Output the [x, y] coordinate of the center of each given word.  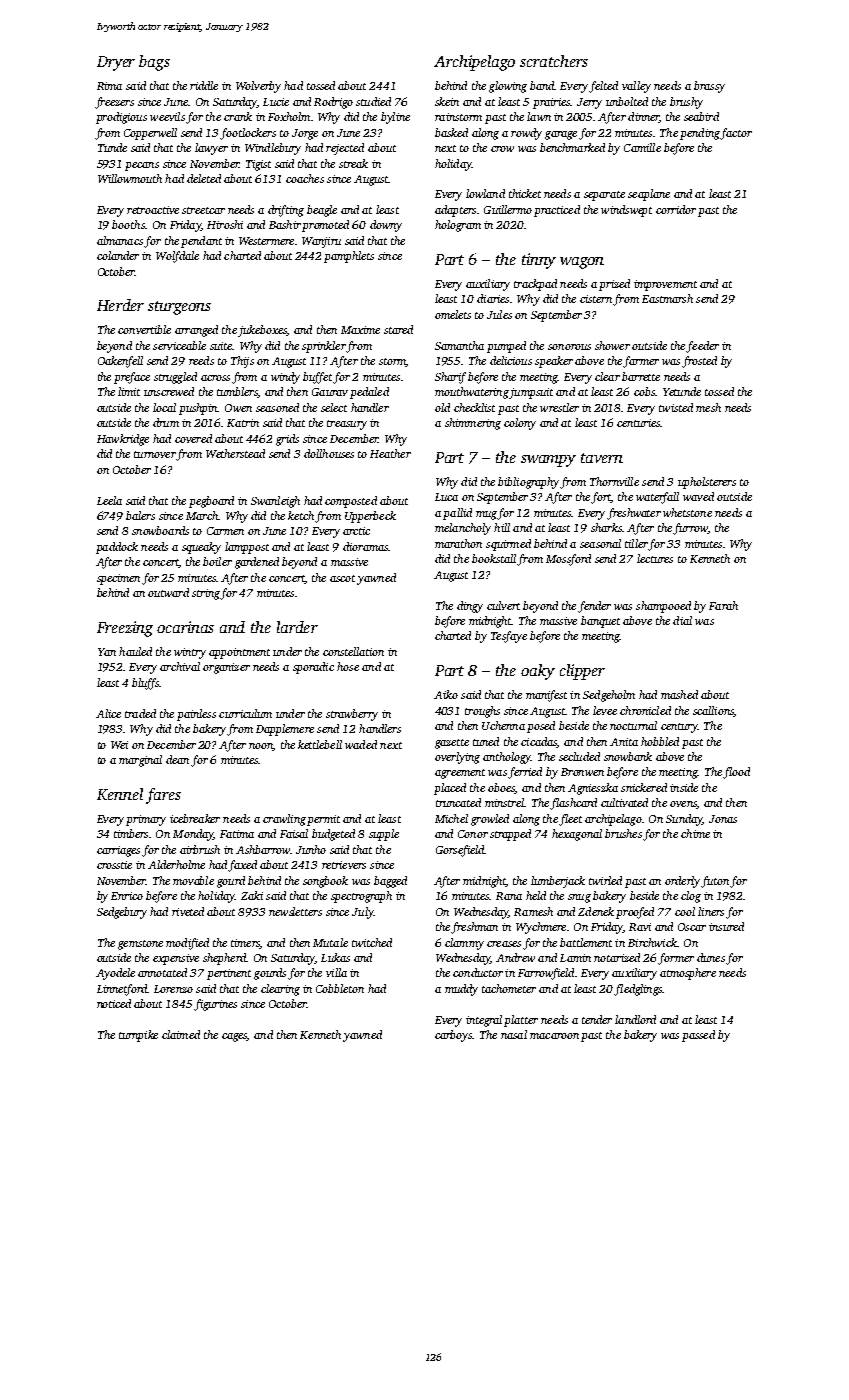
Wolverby [258, 87]
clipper [582, 672]
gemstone [140, 945]
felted [603, 87]
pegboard [211, 502]
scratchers [554, 61]
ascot [342, 578]
